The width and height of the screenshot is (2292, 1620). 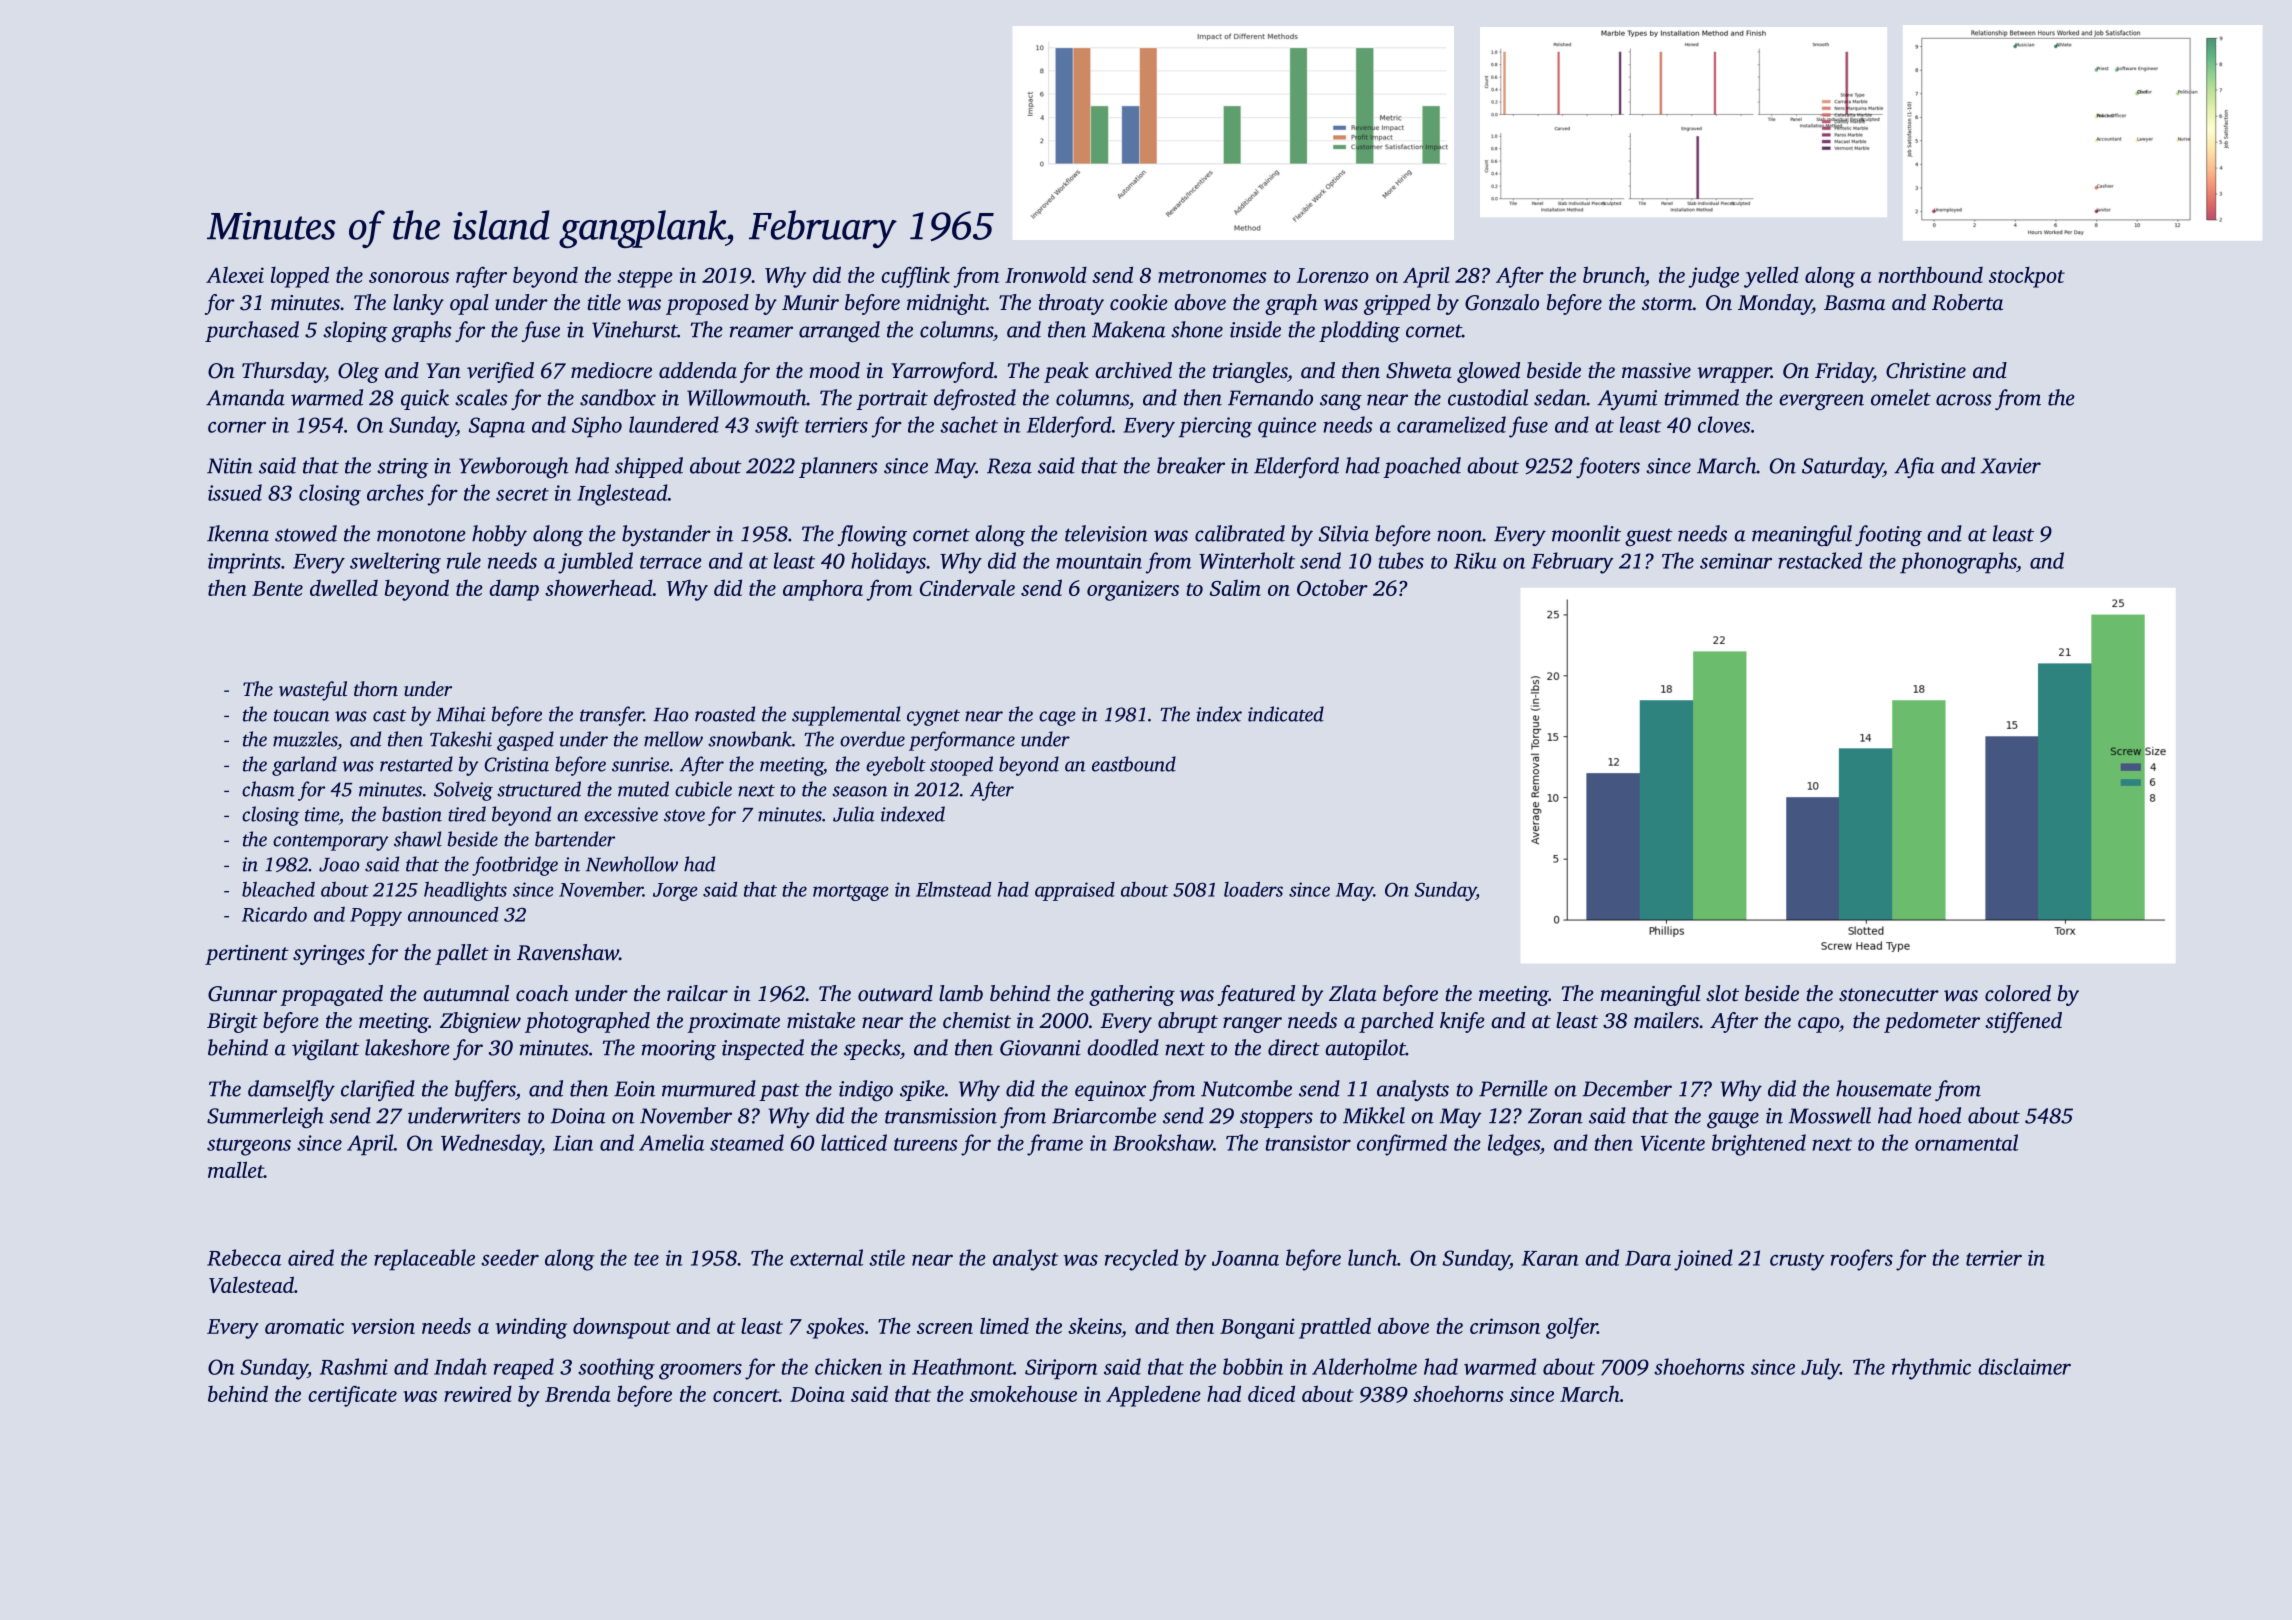 What do you see at coordinates (1009, 466) in the screenshot?
I see `Reza` at bounding box center [1009, 466].
